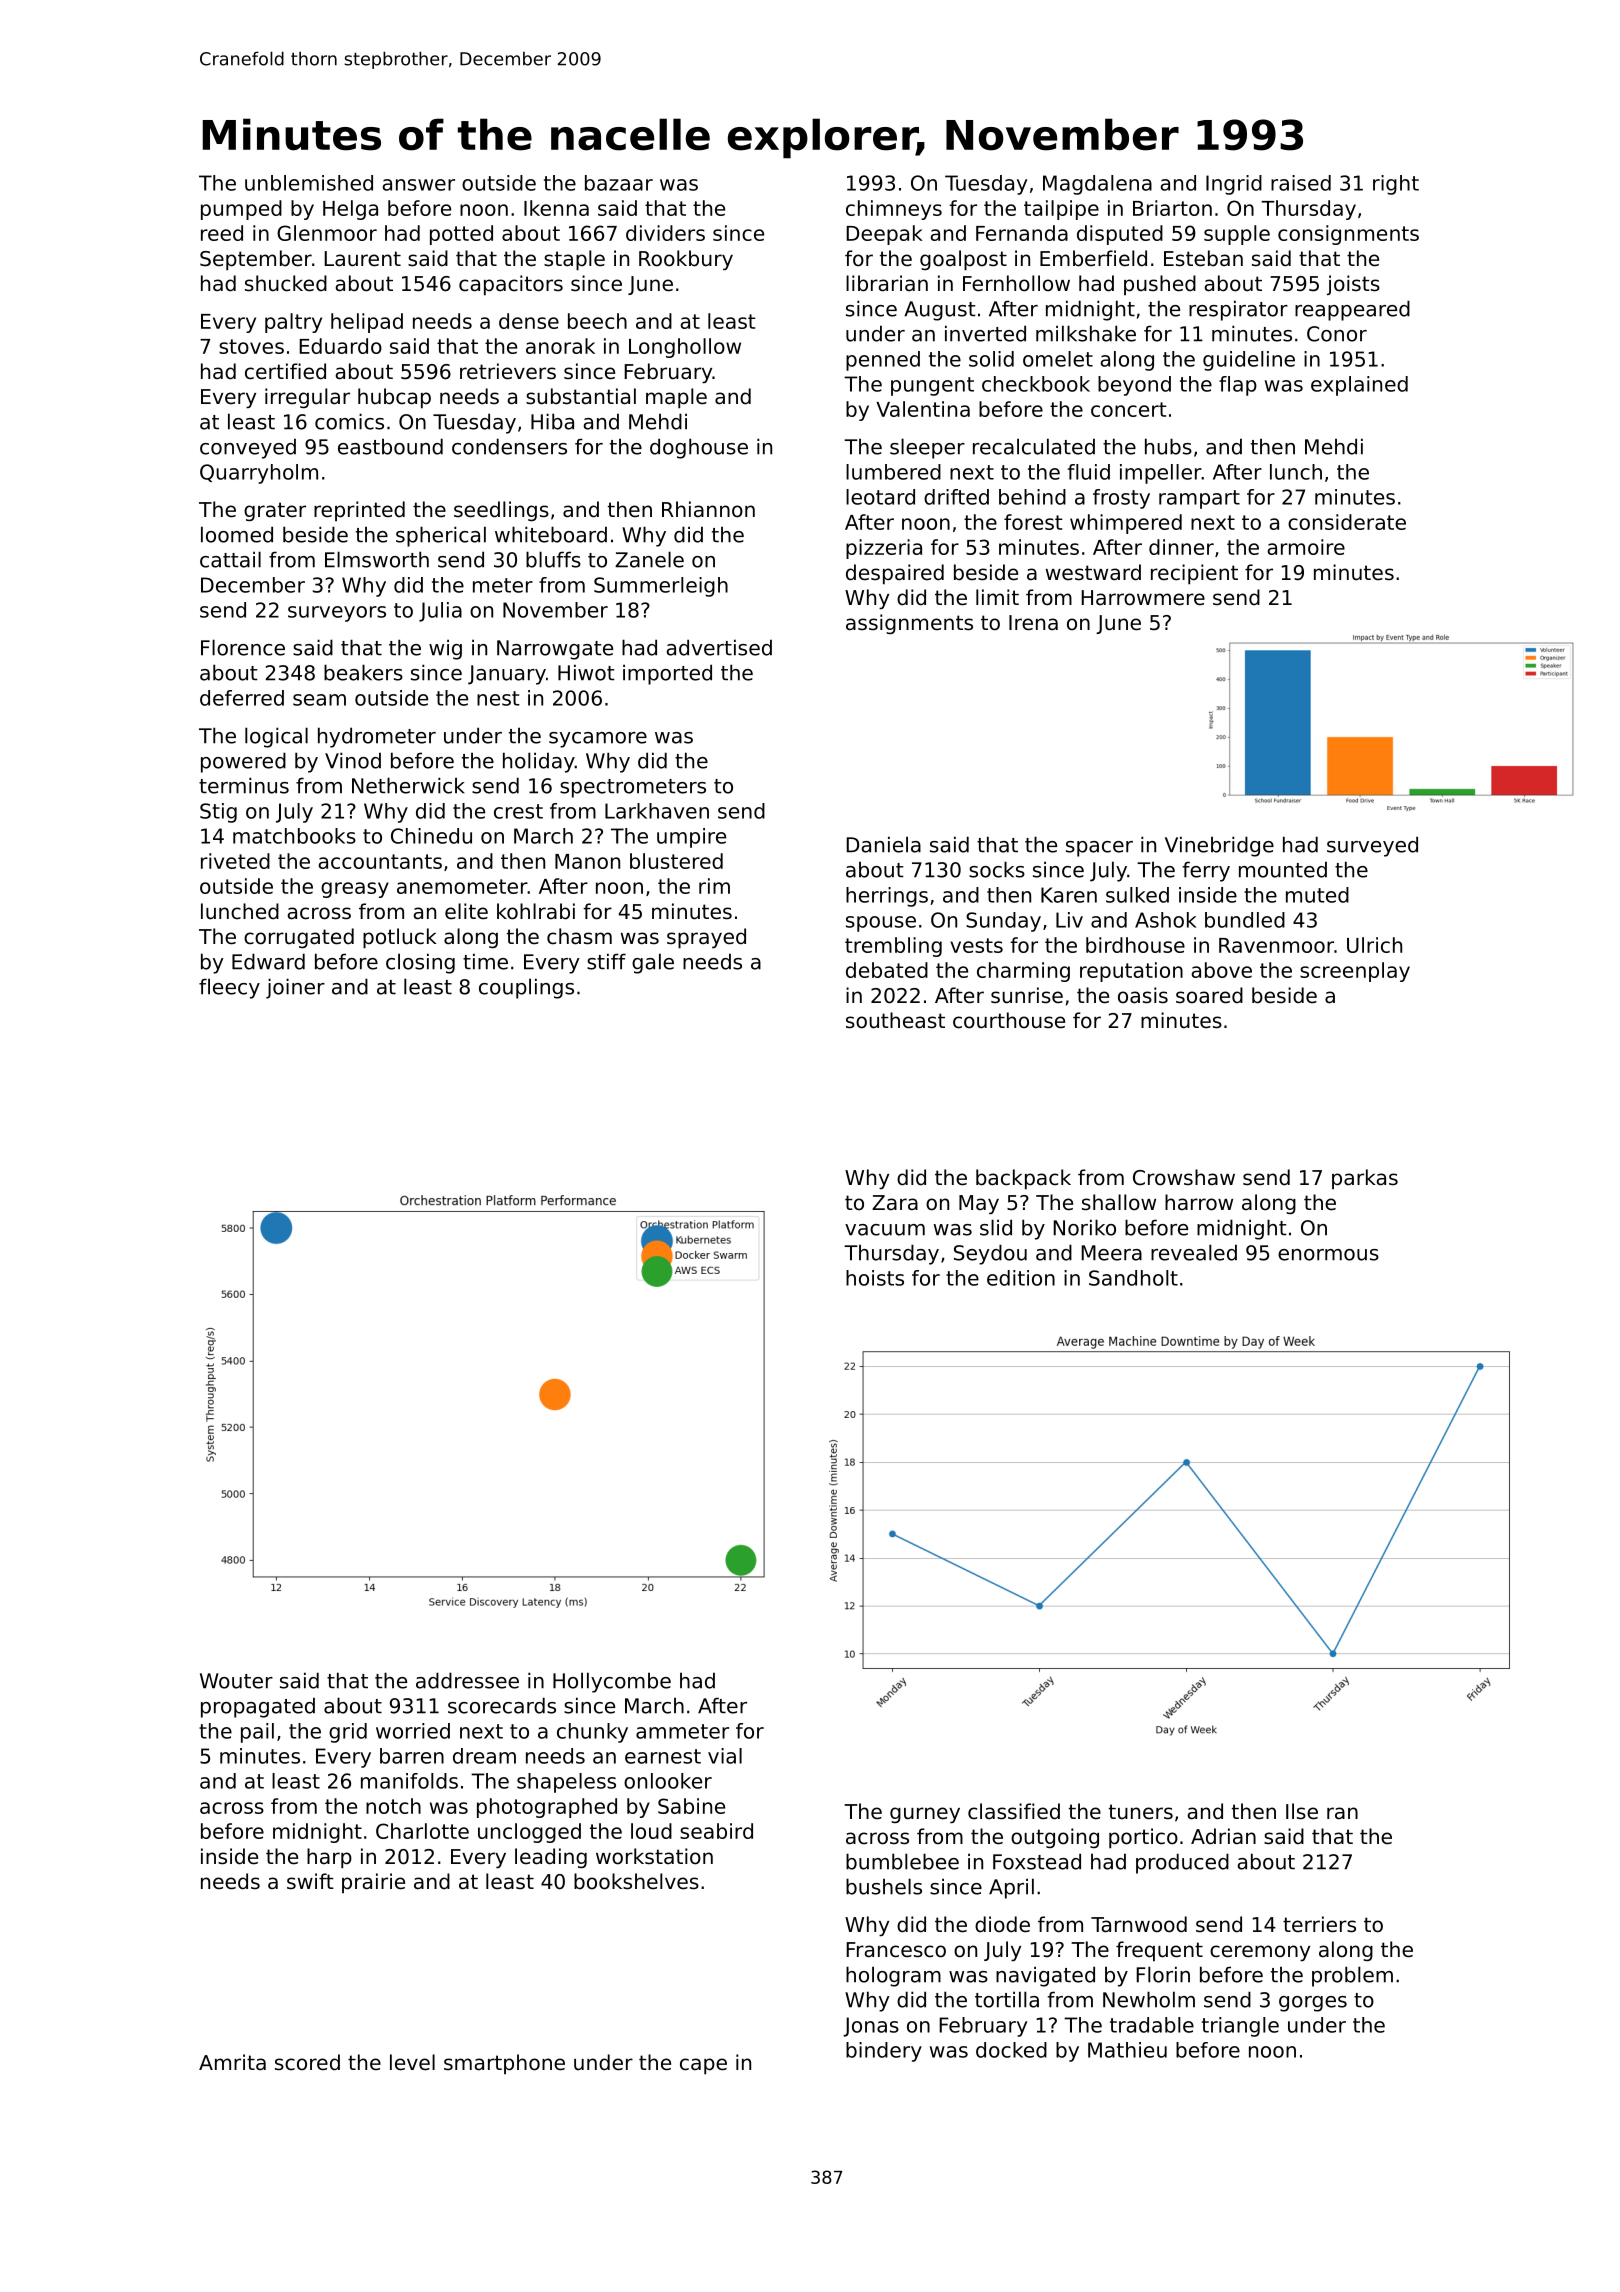 The image size is (1620, 2292). What do you see at coordinates (236, 1681) in the screenshot?
I see `Wouter` at bounding box center [236, 1681].
